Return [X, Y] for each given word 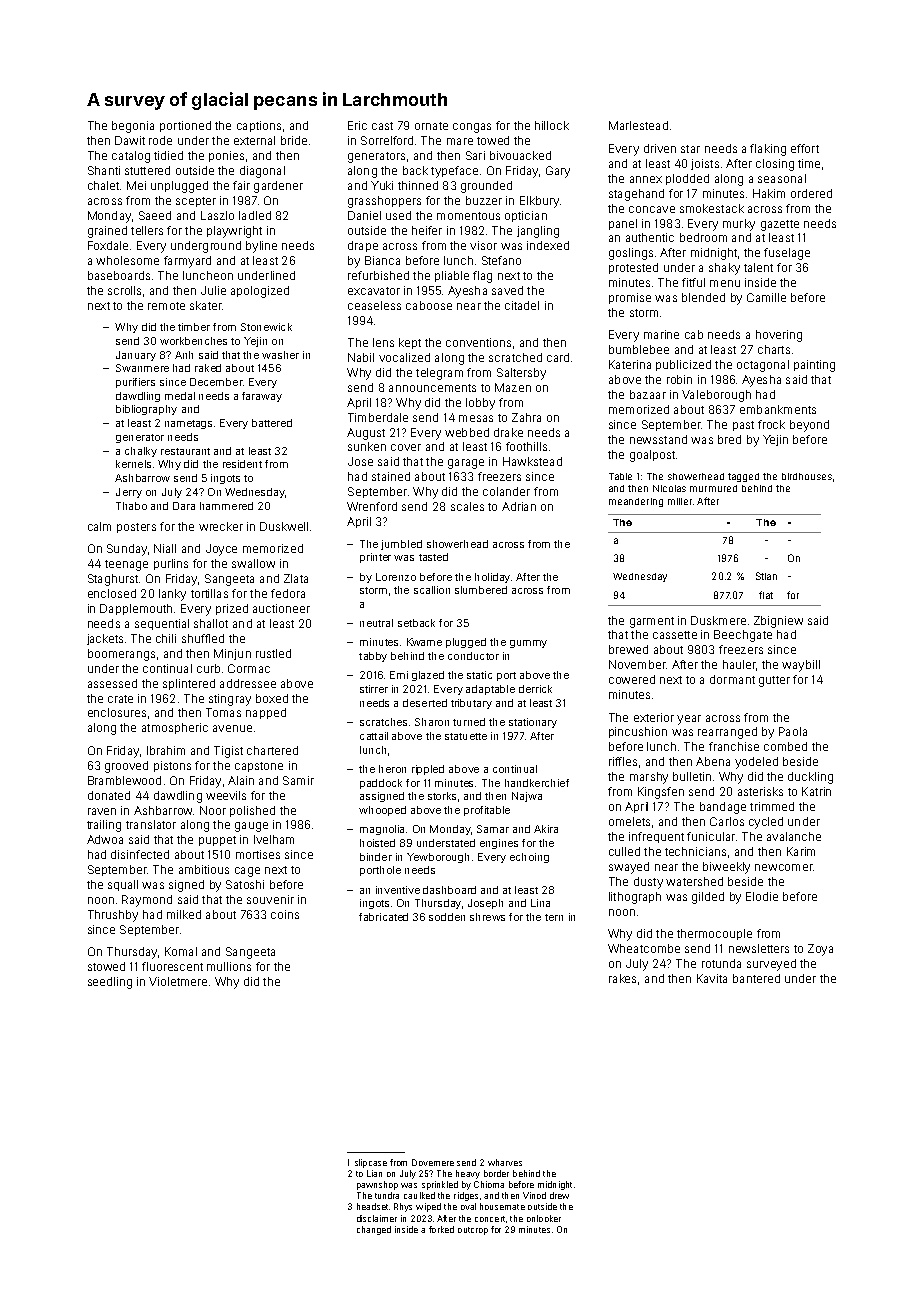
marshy [649, 778]
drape [363, 246]
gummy [528, 644]
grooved [126, 767]
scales [467, 506]
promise [630, 298]
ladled [255, 215]
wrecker [221, 526]
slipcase [371, 1163]
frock [771, 424]
